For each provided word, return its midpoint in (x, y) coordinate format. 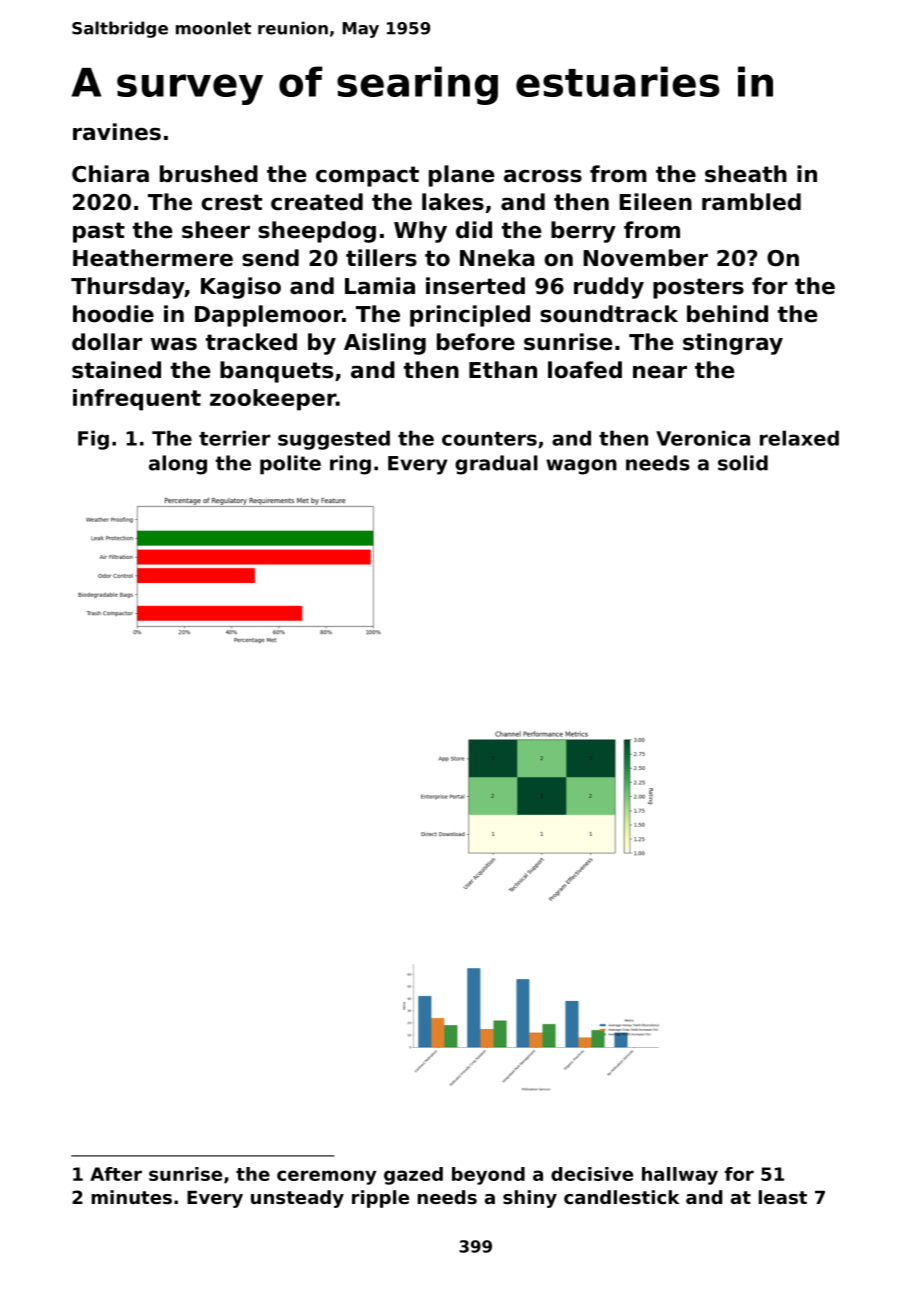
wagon (581, 467)
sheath (746, 174)
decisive (592, 1174)
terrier (235, 438)
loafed (585, 370)
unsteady (297, 1199)
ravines (117, 132)
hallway (680, 1176)
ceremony (326, 1177)
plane (462, 176)
